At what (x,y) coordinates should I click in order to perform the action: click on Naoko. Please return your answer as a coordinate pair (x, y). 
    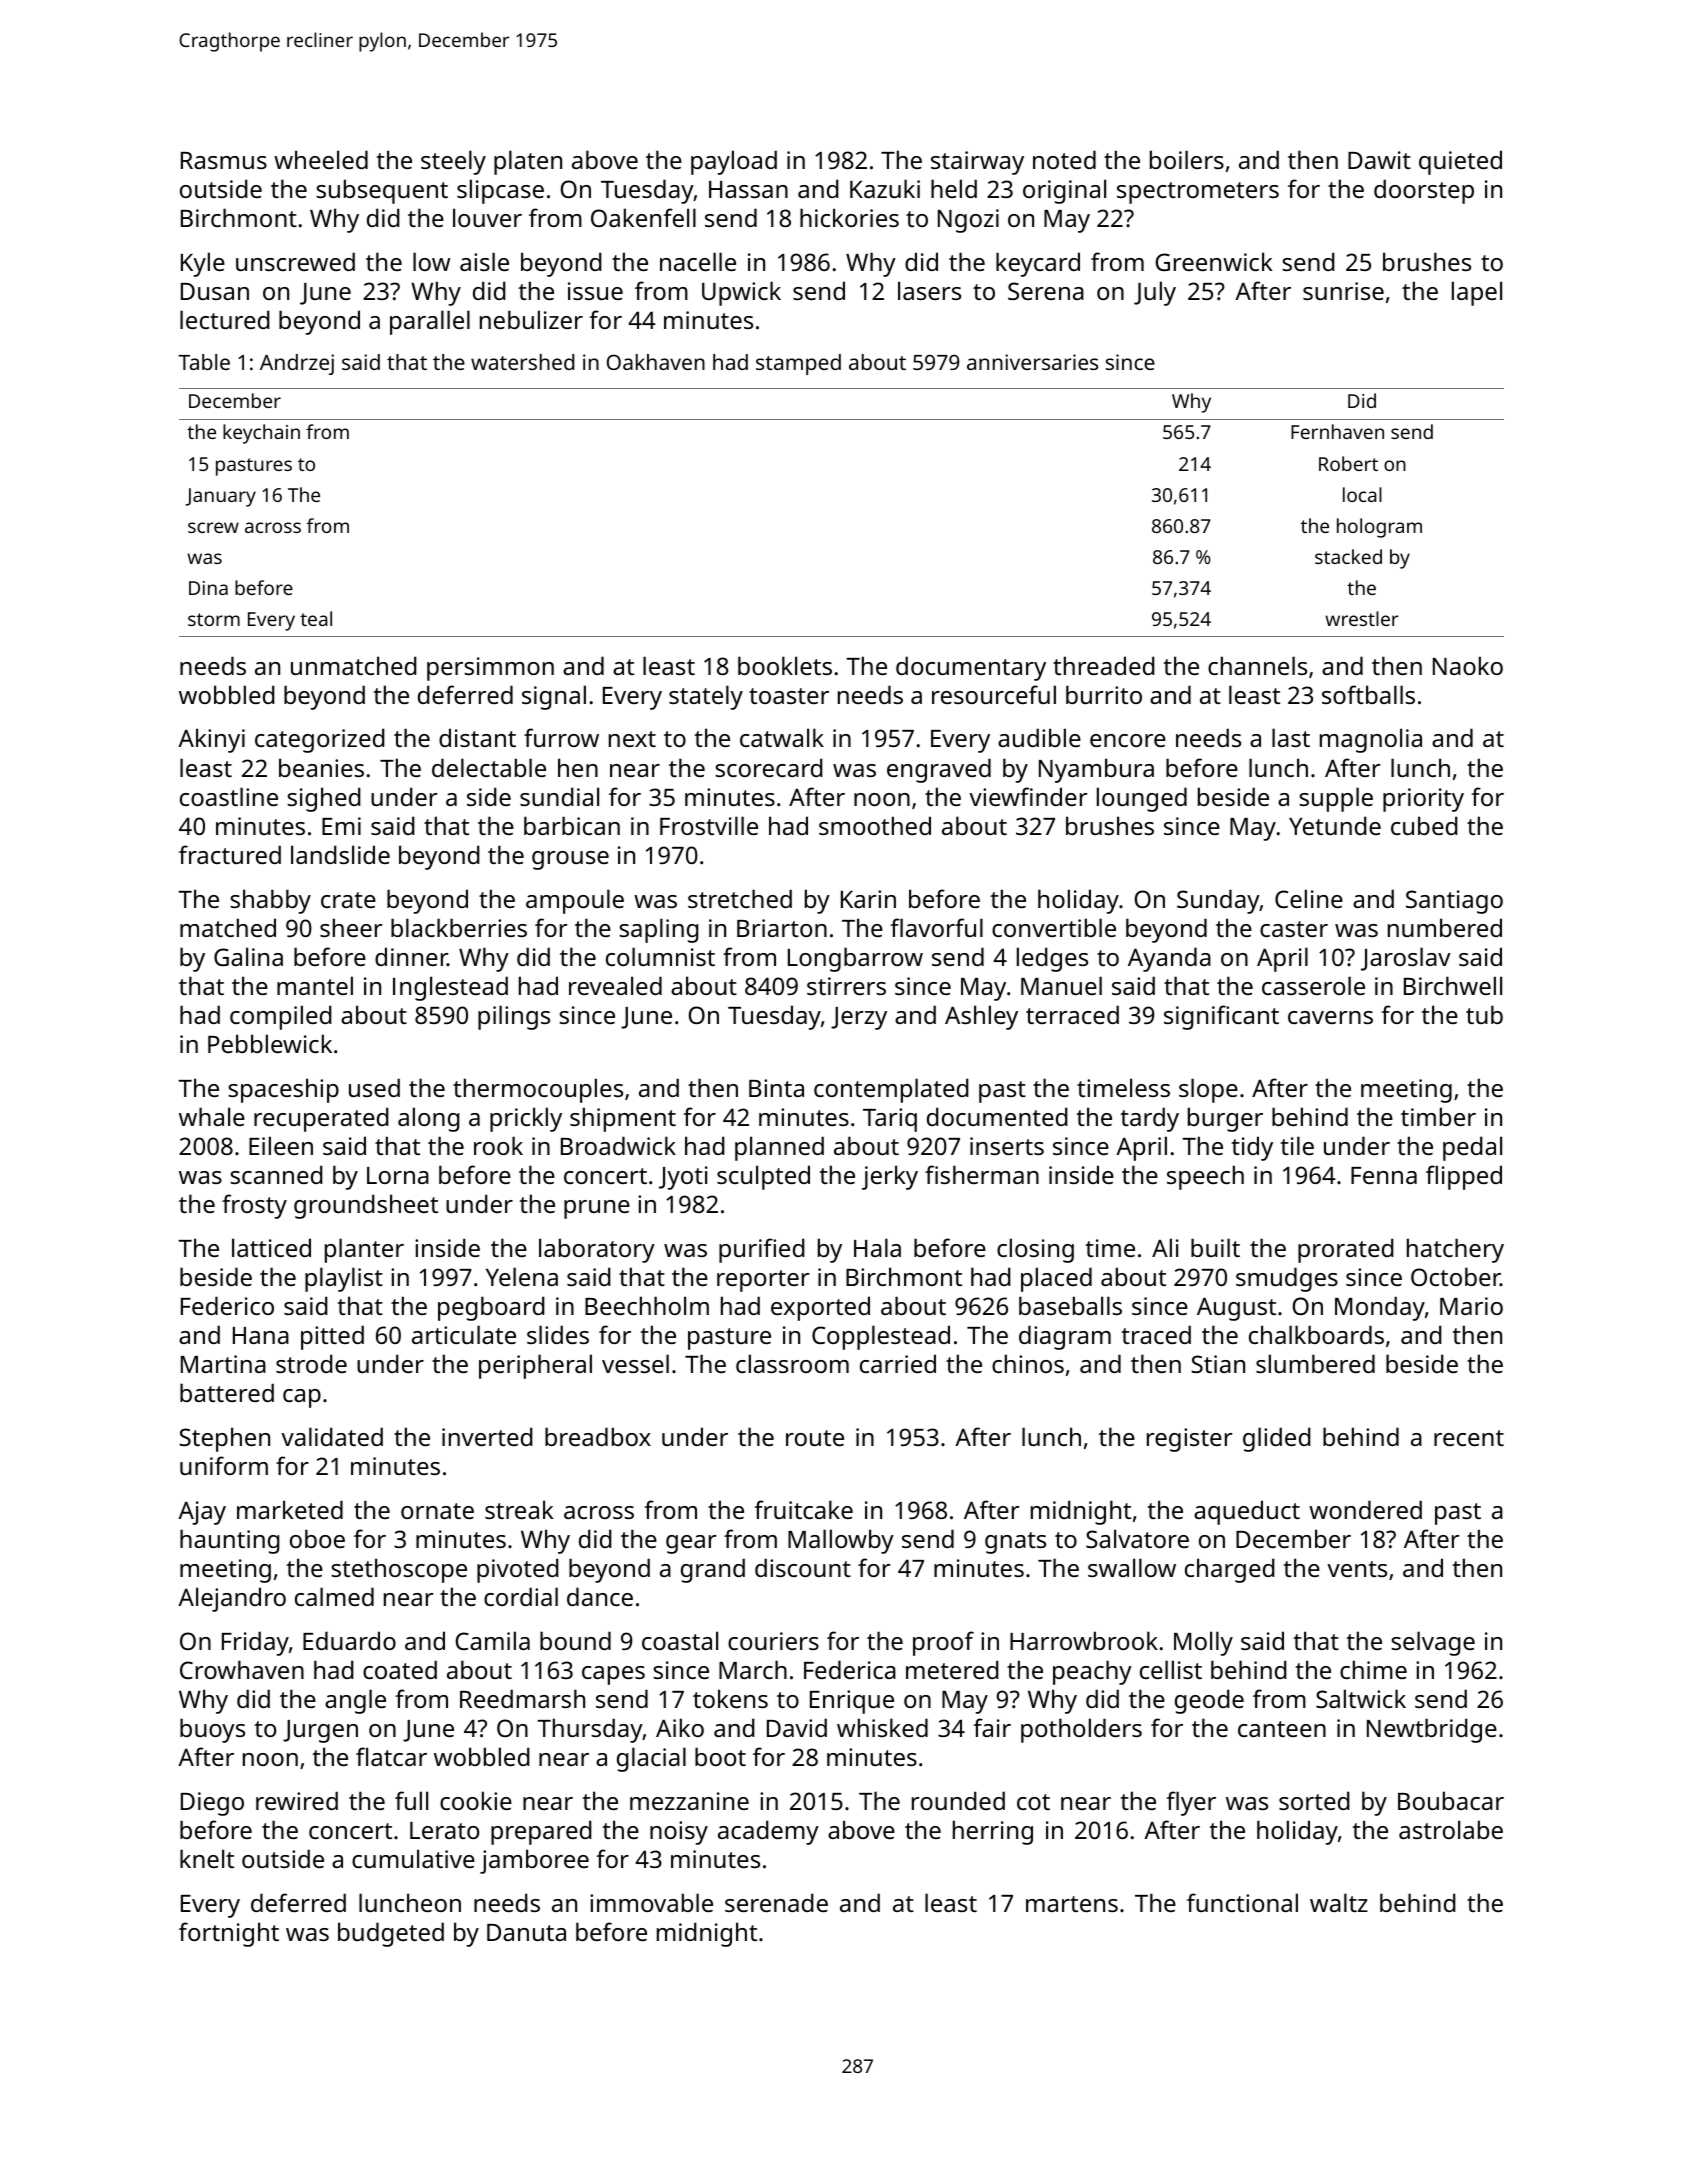
    Looking at the image, I should click on (1468, 665).
